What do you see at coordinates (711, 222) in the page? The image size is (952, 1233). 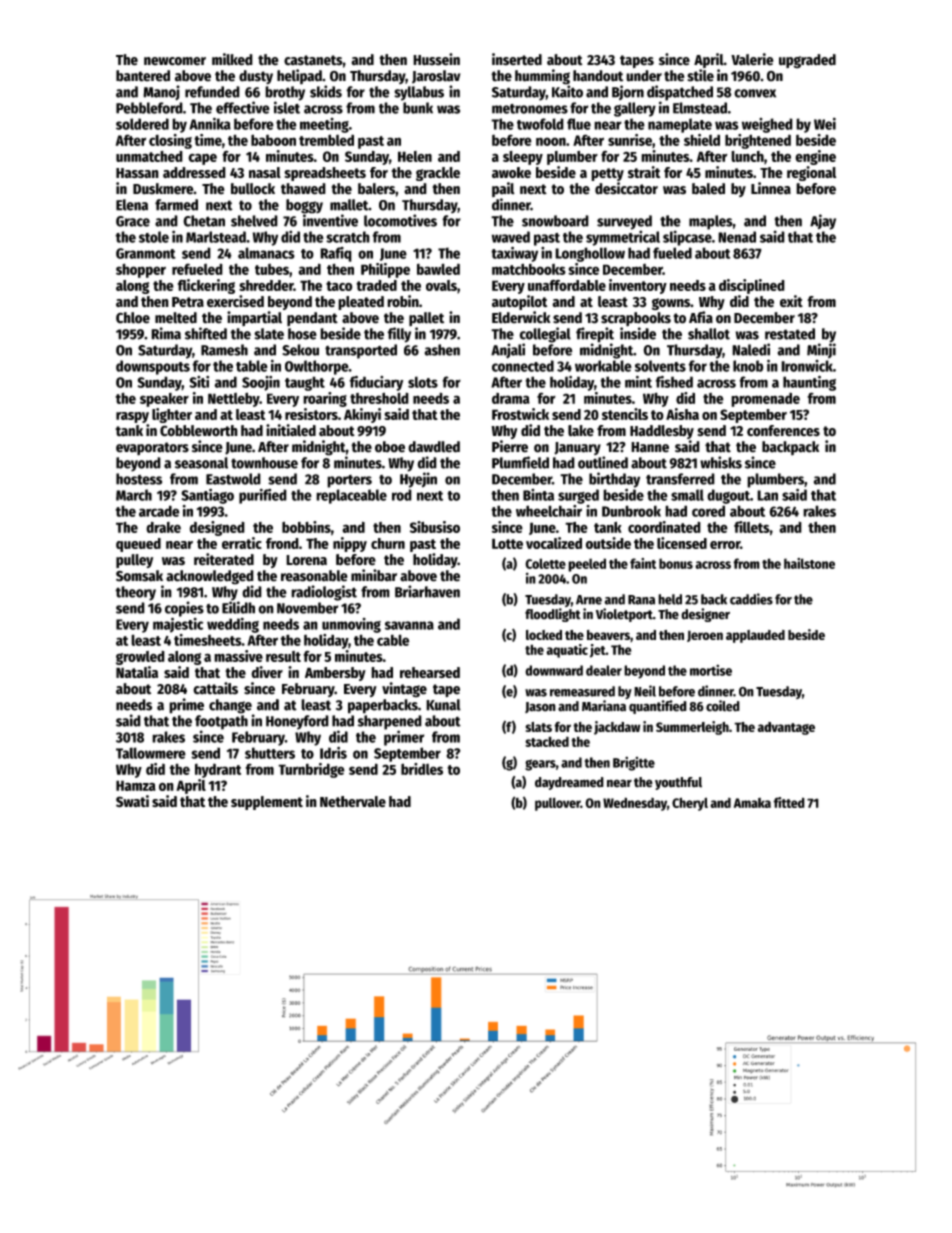 I see `maples` at bounding box center [711, 222].
